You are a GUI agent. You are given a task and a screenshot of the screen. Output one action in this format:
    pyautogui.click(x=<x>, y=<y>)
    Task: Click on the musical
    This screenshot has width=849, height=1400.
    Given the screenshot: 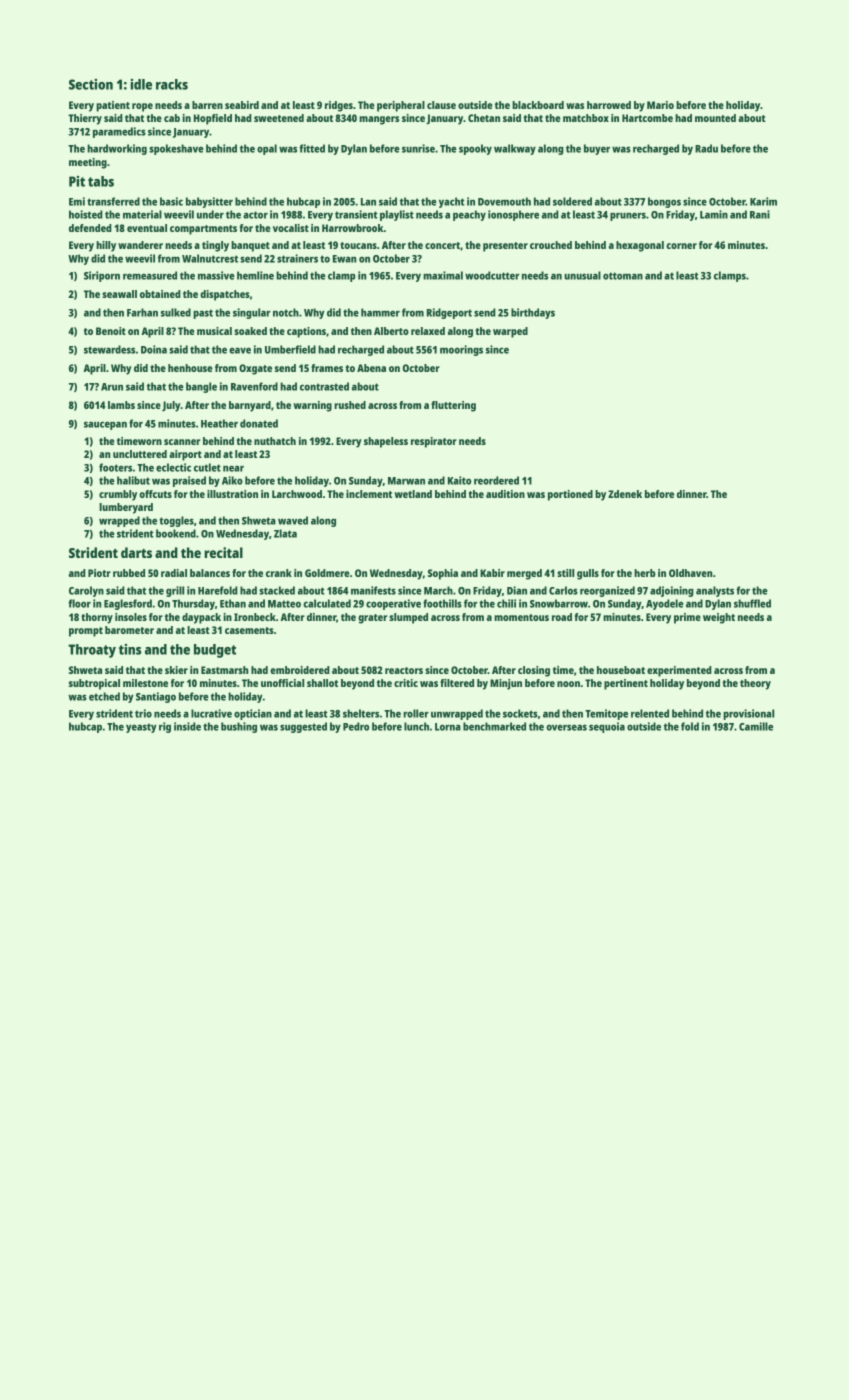 What is the action you would take?
    pyautogui.click(x=214, y=331)
